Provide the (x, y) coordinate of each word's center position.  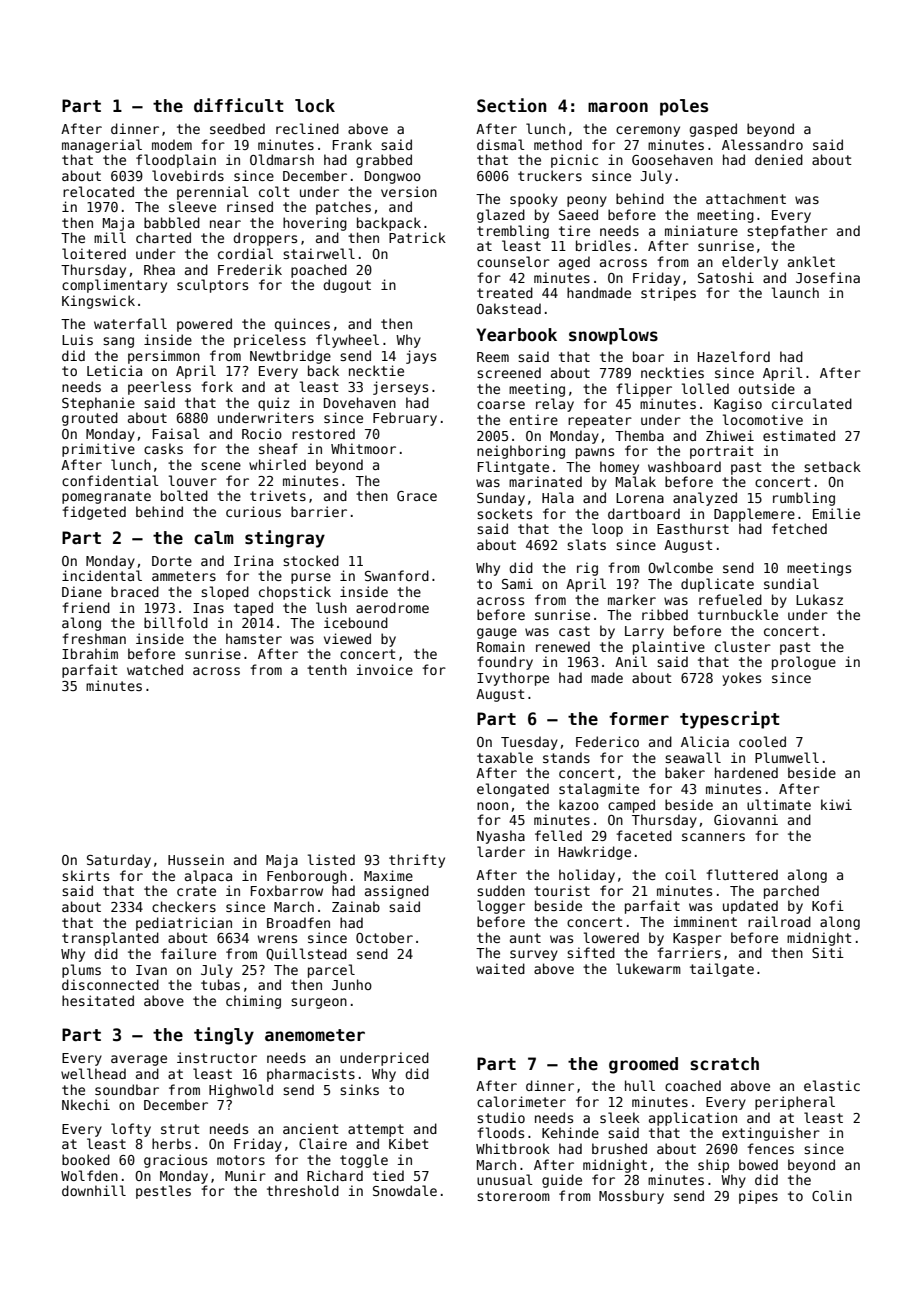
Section (511, 105)
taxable (505, 757)
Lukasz (819, 599)
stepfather (787, 232)
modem (172, 144)
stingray (285, 539)
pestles (163, 1192)
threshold (303, 1190)
